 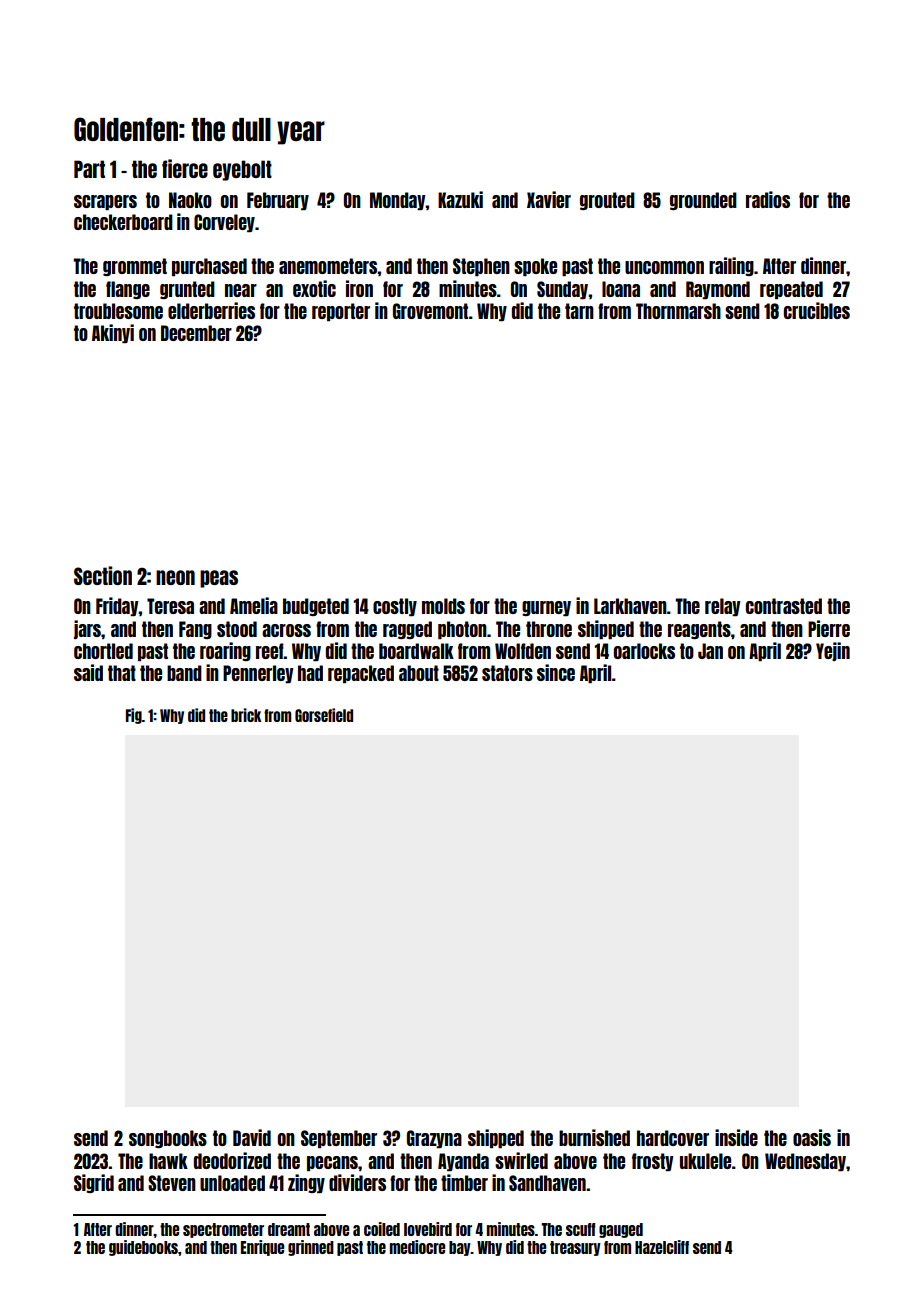 What do you see at coordinates (710, 651) in the document?
I see `Jan` at bounding box center [710, 651].
